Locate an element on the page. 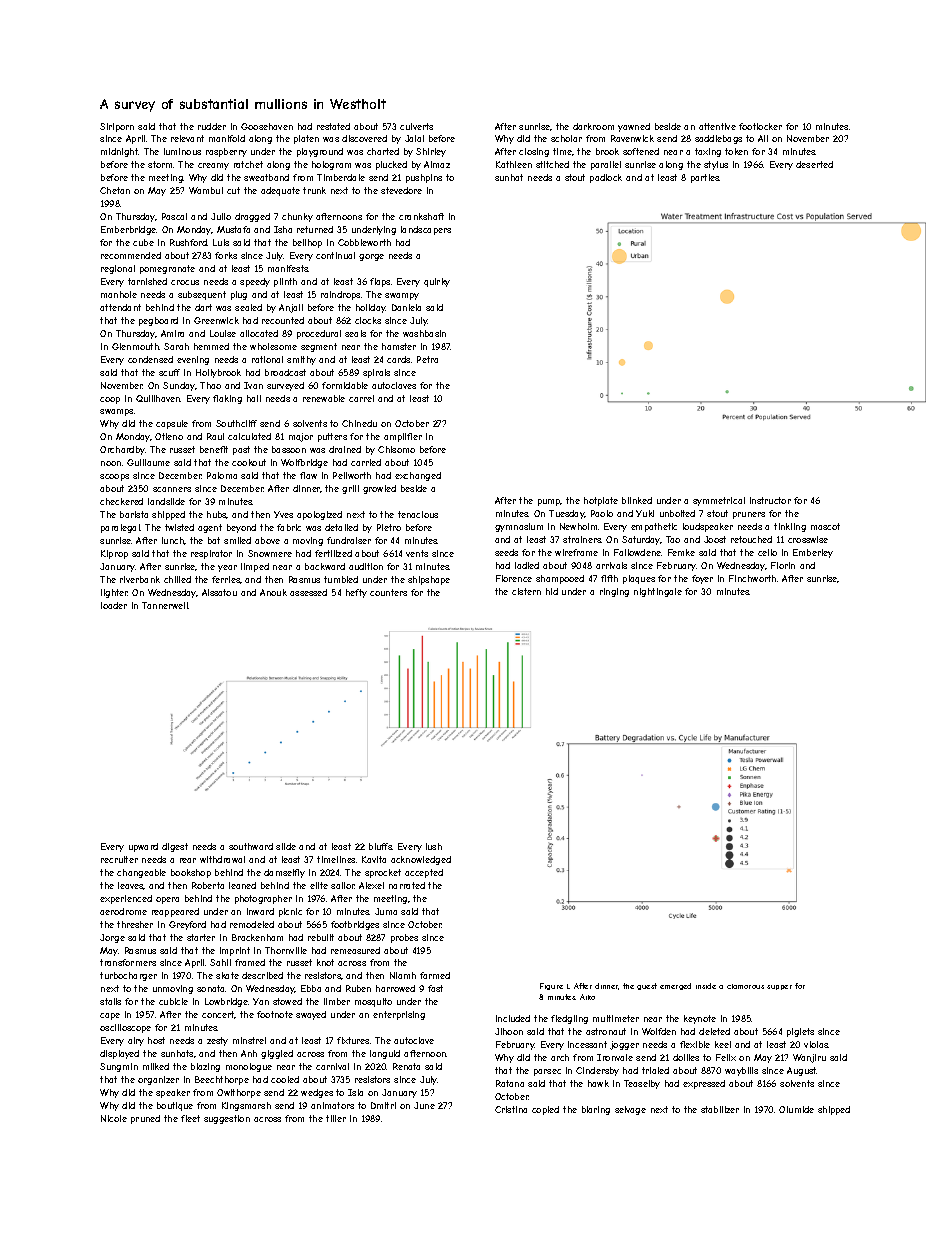 The image size is (952, 1233). padlock is located at coordinates (606, 178).
